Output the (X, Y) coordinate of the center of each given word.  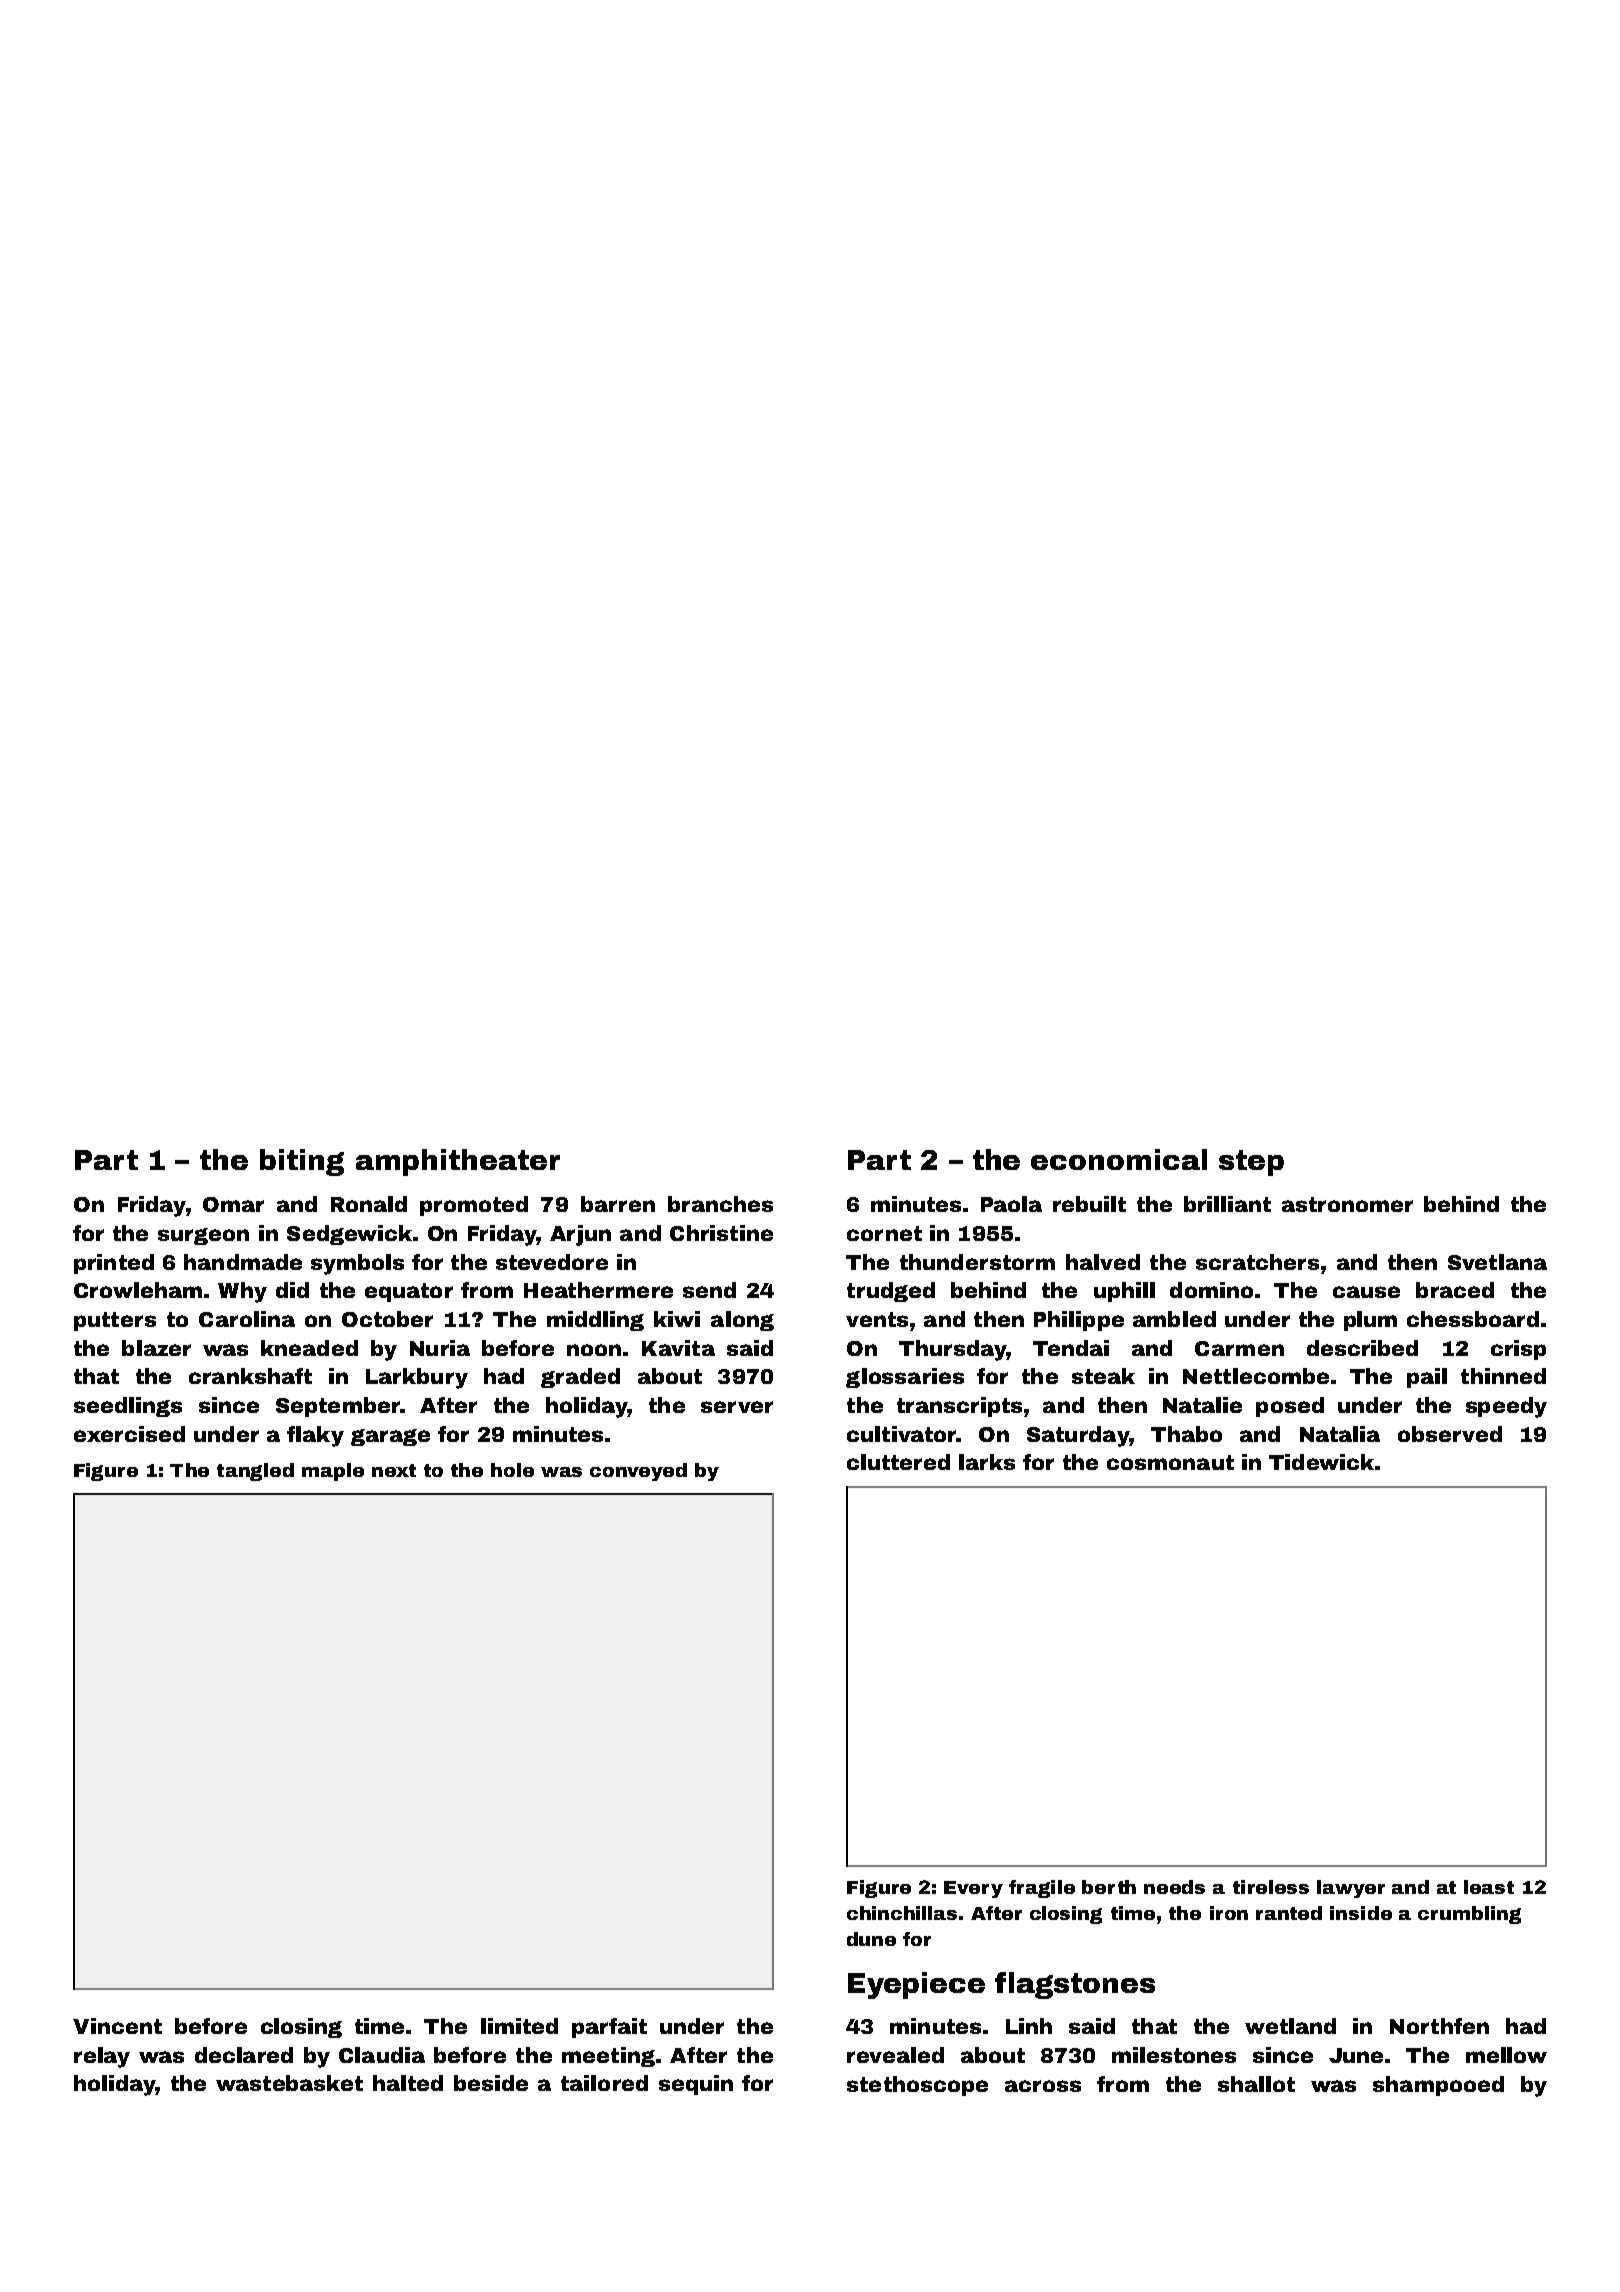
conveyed (638, 1472)
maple (333, 1472)
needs (1174, 1887)
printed (114, 1264)
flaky (315, 1436)
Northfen (1439, 2026)
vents (877, 1319)
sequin (696, 2085)
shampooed (1438, 2086)
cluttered (898, 1462)
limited (519, 2026)
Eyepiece (916, 1985)
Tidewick (1321, 1462)
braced (1455, 1290)
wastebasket (289, 2083)
